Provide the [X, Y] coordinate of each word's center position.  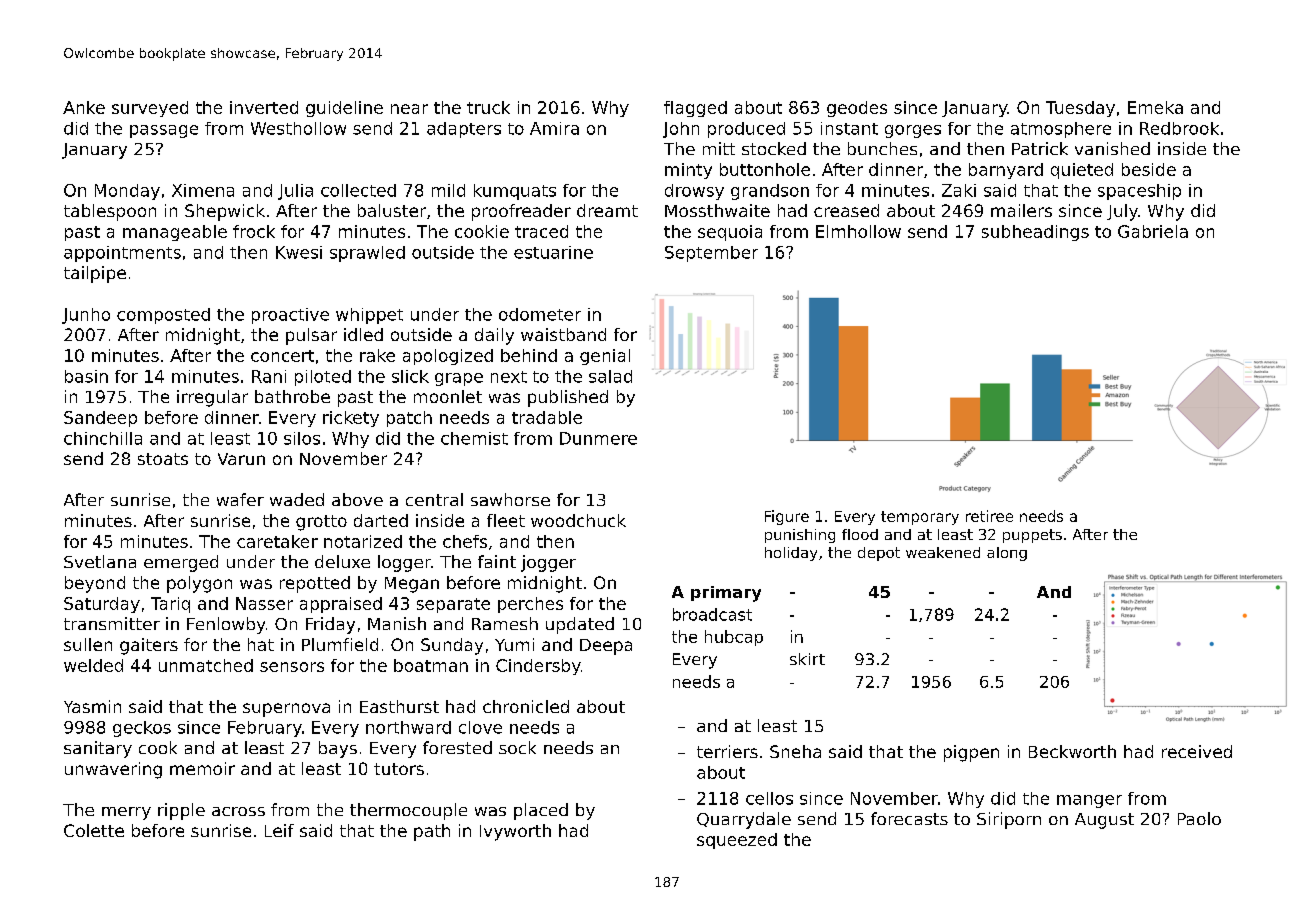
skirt [807, 659]
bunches [882, 148]
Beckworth [1072, 751]
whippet [369, 316]
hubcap [734, 638]
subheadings [1035, 233]
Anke [84, 107]
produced [746, 130]
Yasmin [92, 706]
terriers [727, 751]
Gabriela [1153, 231]
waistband [563, 334]
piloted [323, 378]
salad [610, 376]
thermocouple [408, 811]
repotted [315, 584]
